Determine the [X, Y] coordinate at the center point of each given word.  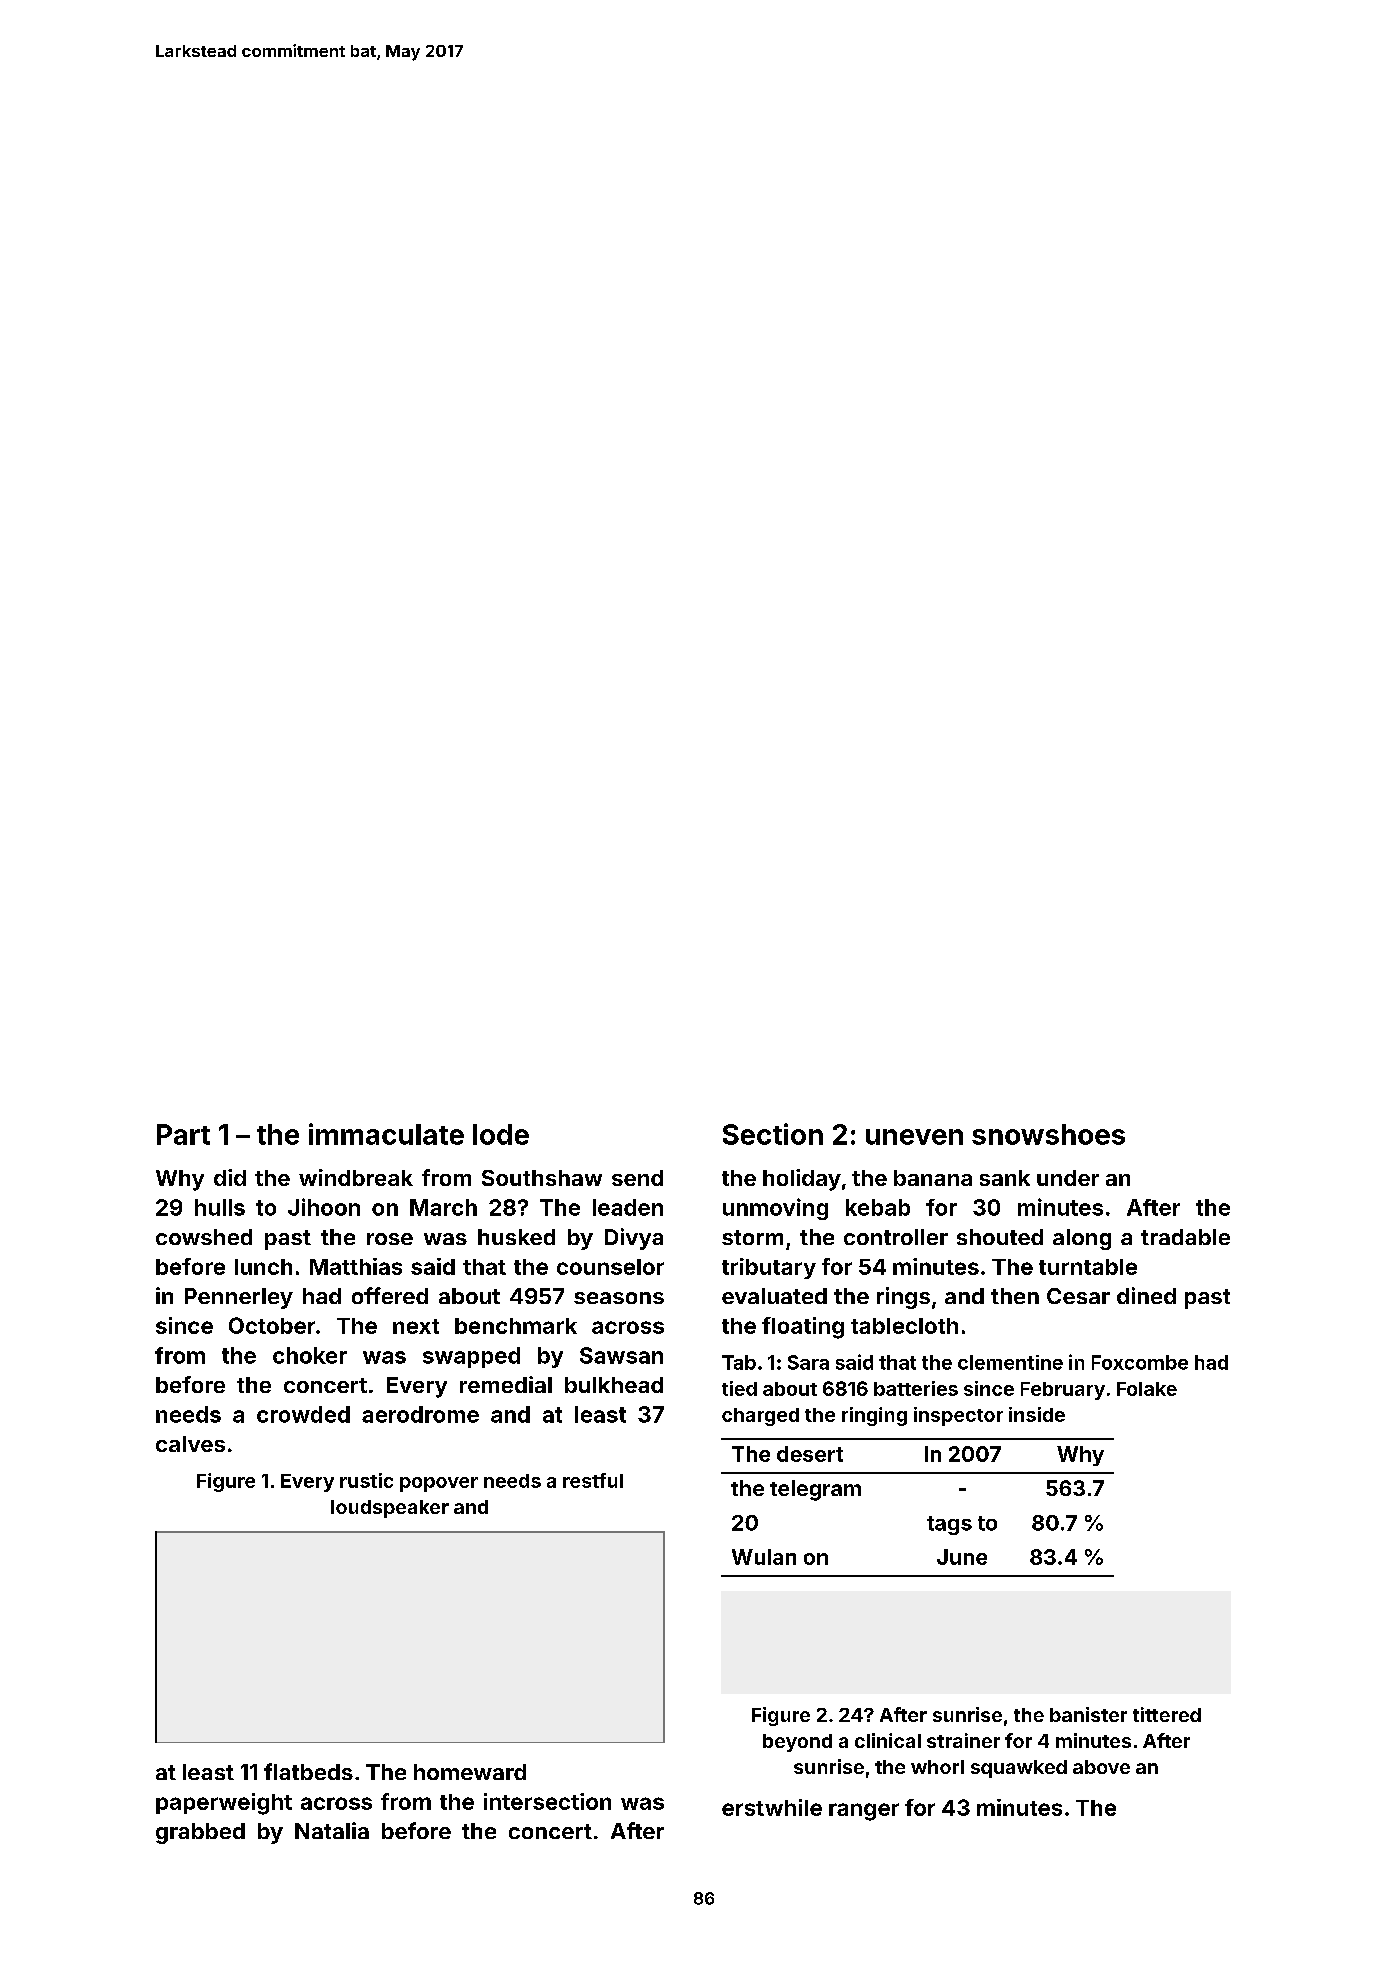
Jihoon [324, 1207]
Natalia [332, 1830]
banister [1088, 1714]
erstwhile [772, 1807]
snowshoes [1048, 1134]
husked [516, 1237]
